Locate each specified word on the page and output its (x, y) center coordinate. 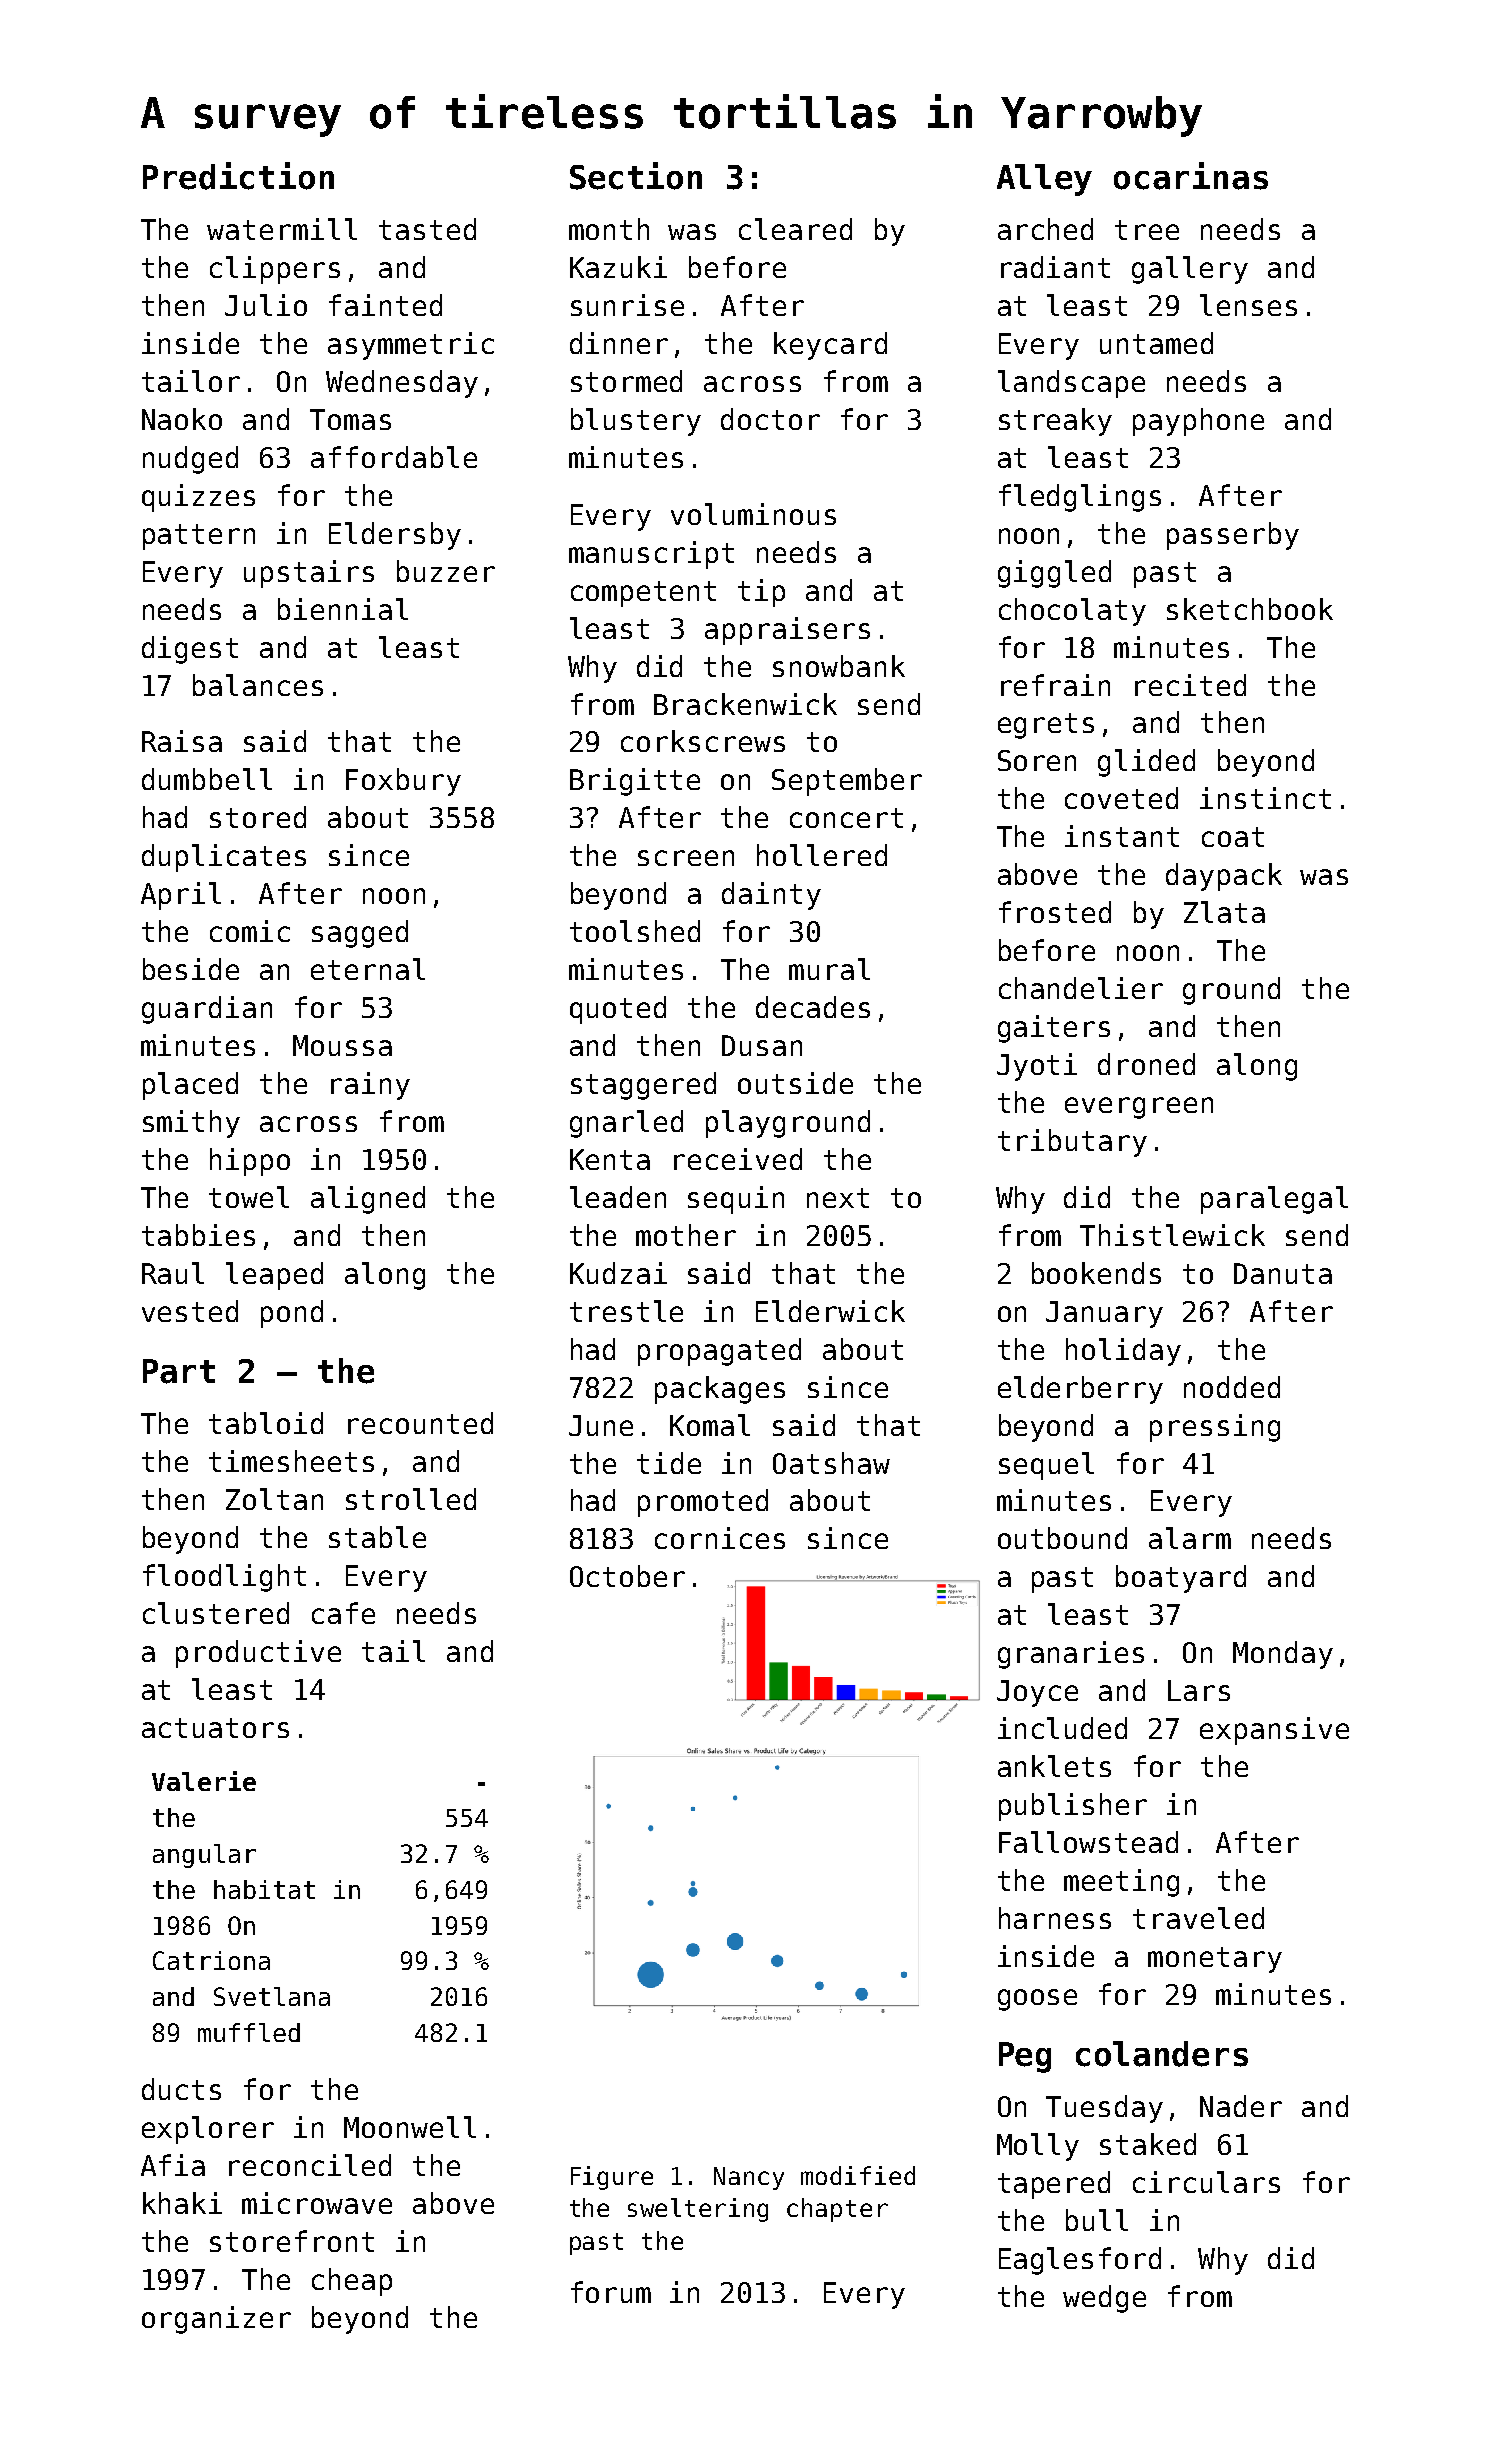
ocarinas (1191, 176)
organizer (216, 2320)
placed (190, 1086)
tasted (427, 229)
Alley (1044, 180)
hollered (822, 855)
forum (611, 2292)
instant (1122, 836)
